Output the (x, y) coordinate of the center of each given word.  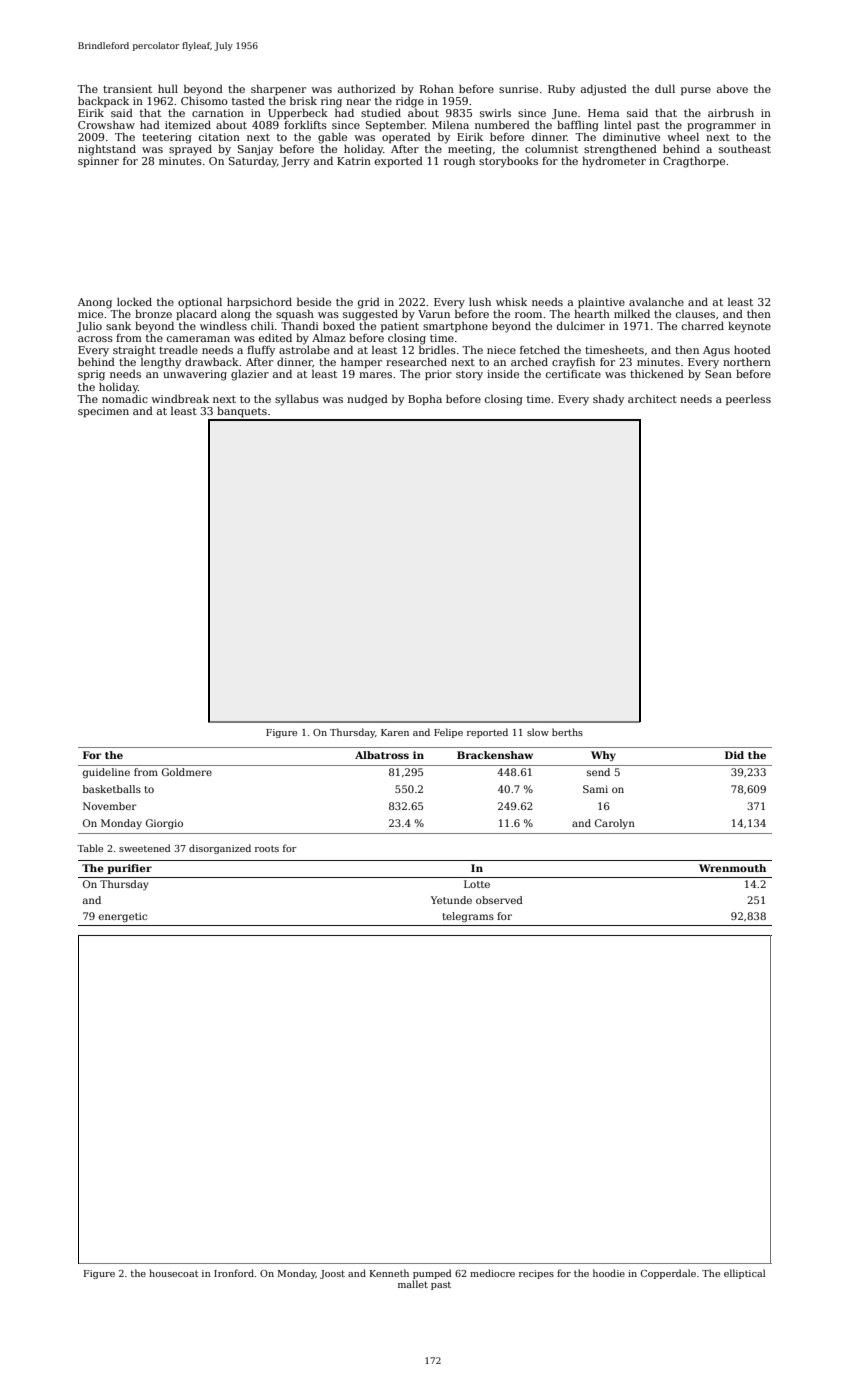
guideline (106, 773)
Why (603, 756)
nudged (367, 400)
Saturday (253, 162)
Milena (450, 124)
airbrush (731, 112)
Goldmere (187, 772)
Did (734, 755)
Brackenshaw (495, 755)
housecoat (174, 1273)
